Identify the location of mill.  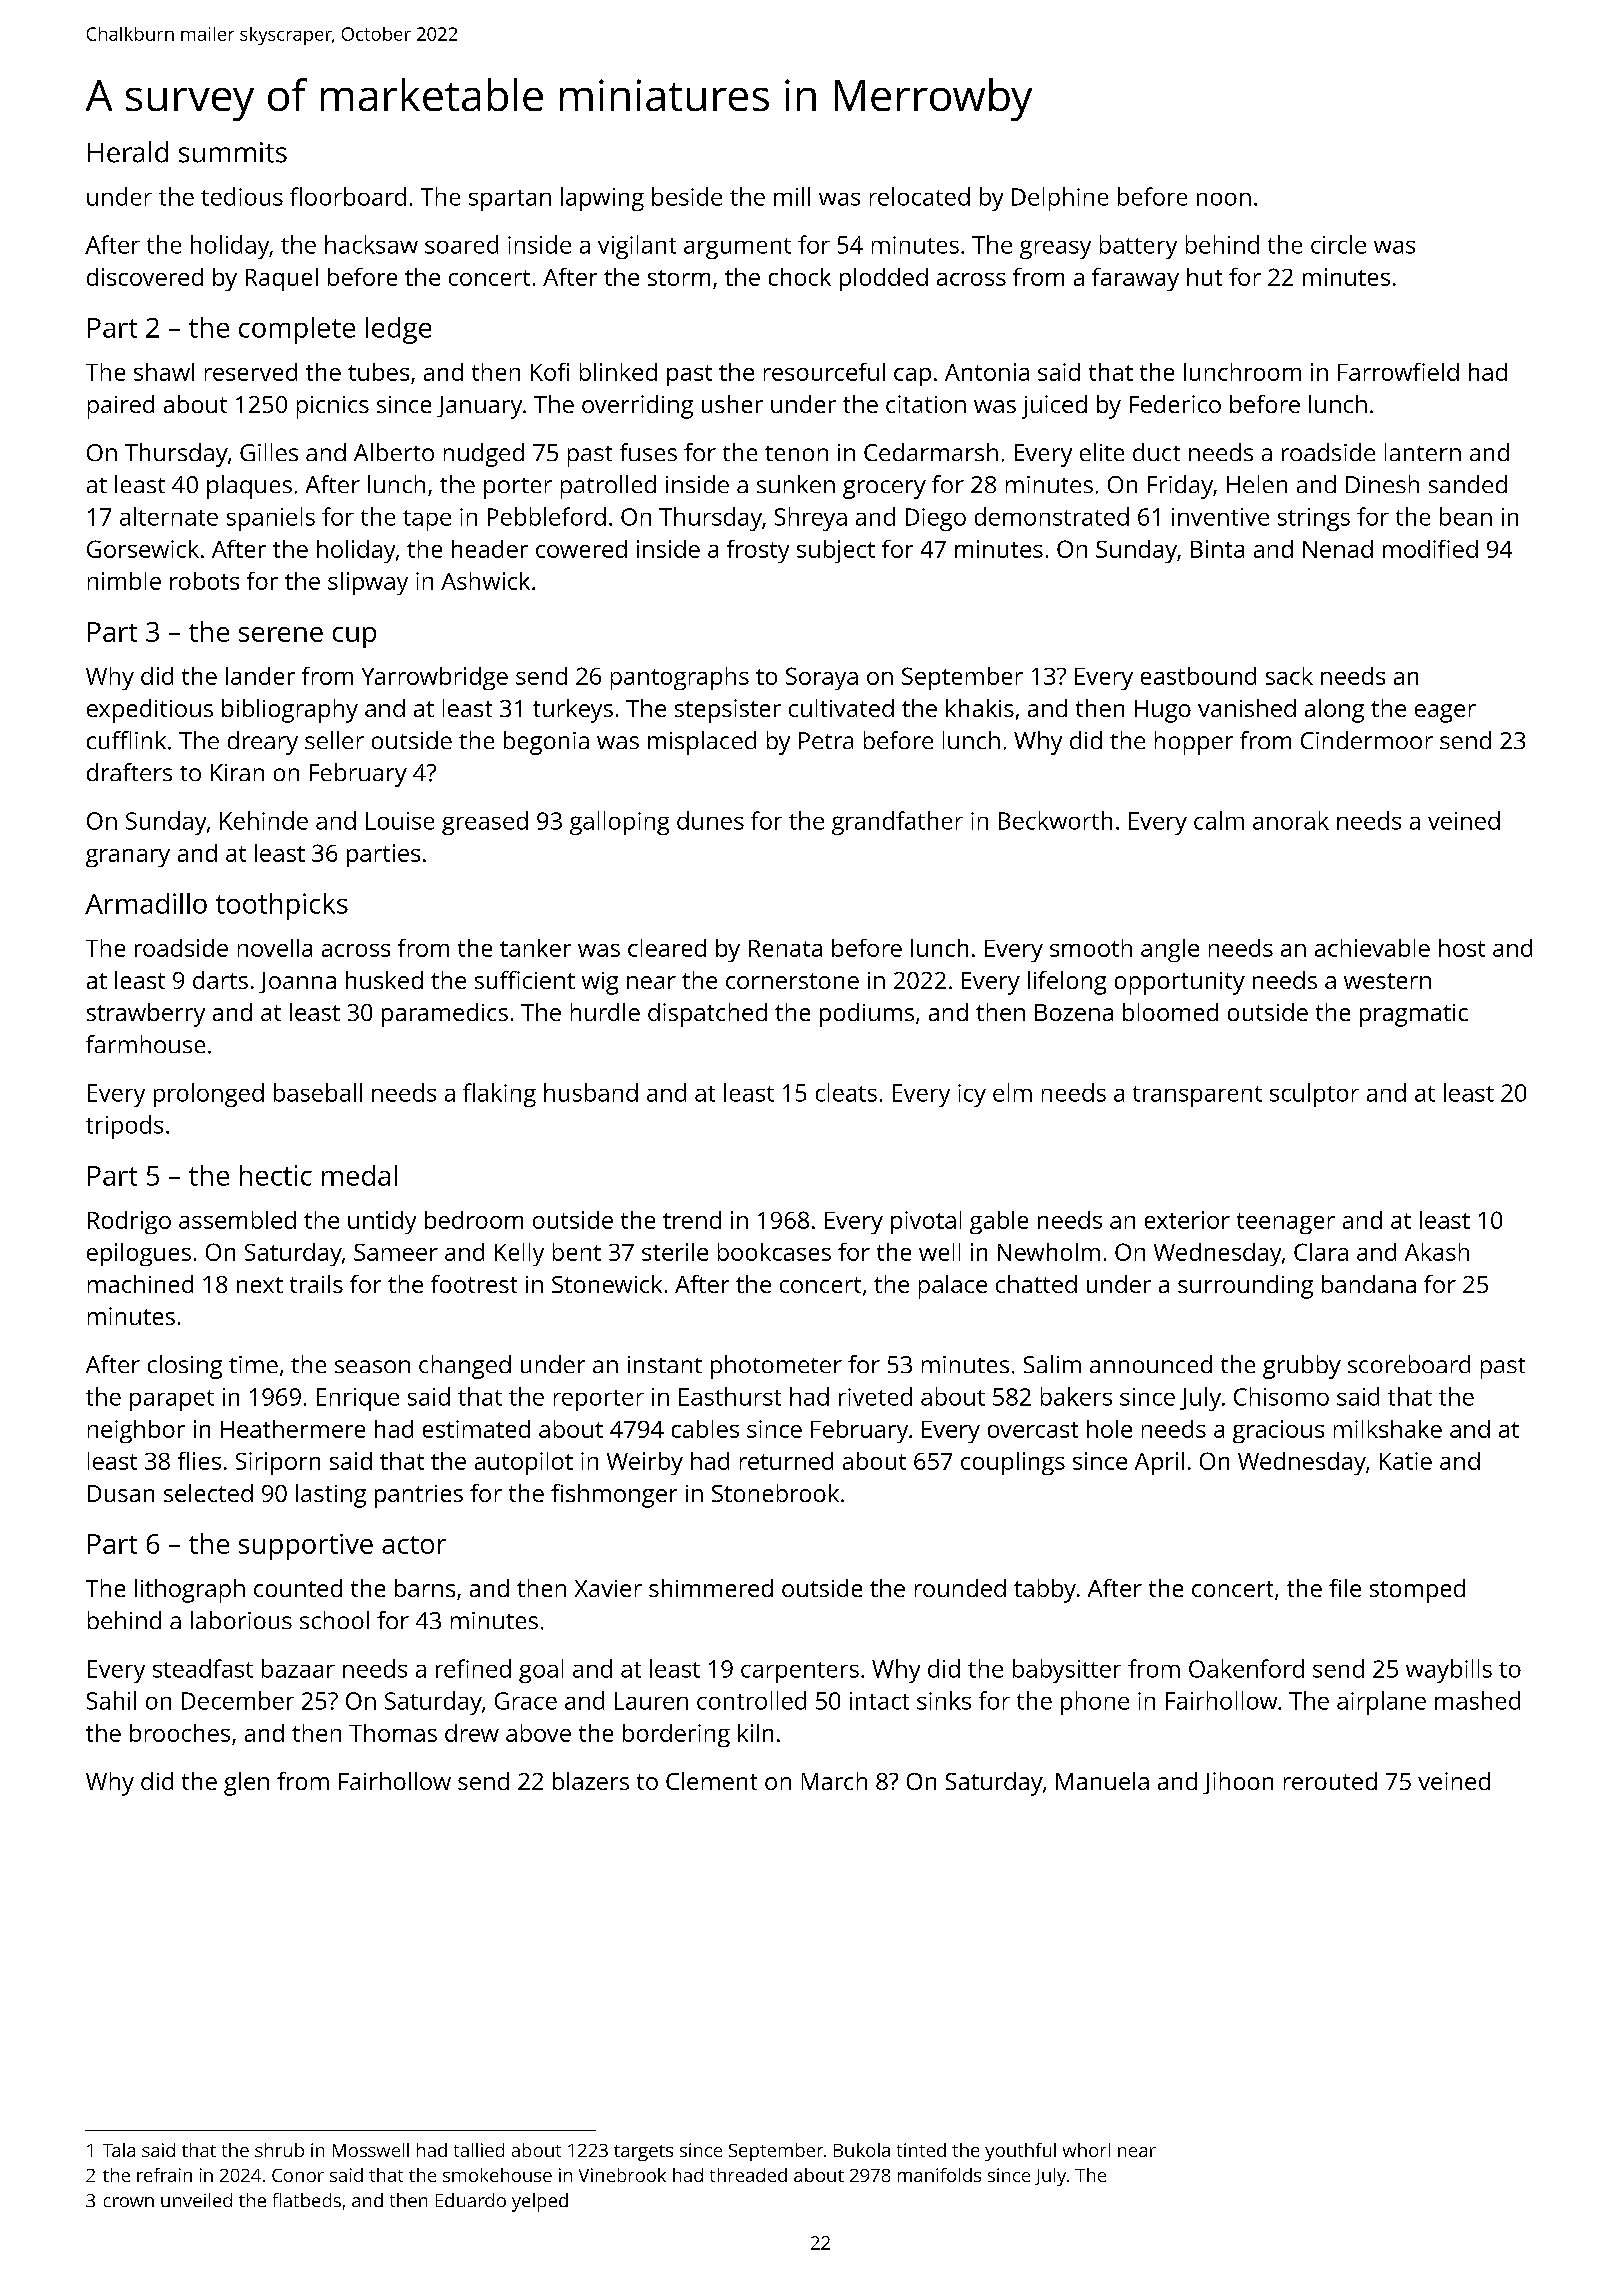
(792, 196).
